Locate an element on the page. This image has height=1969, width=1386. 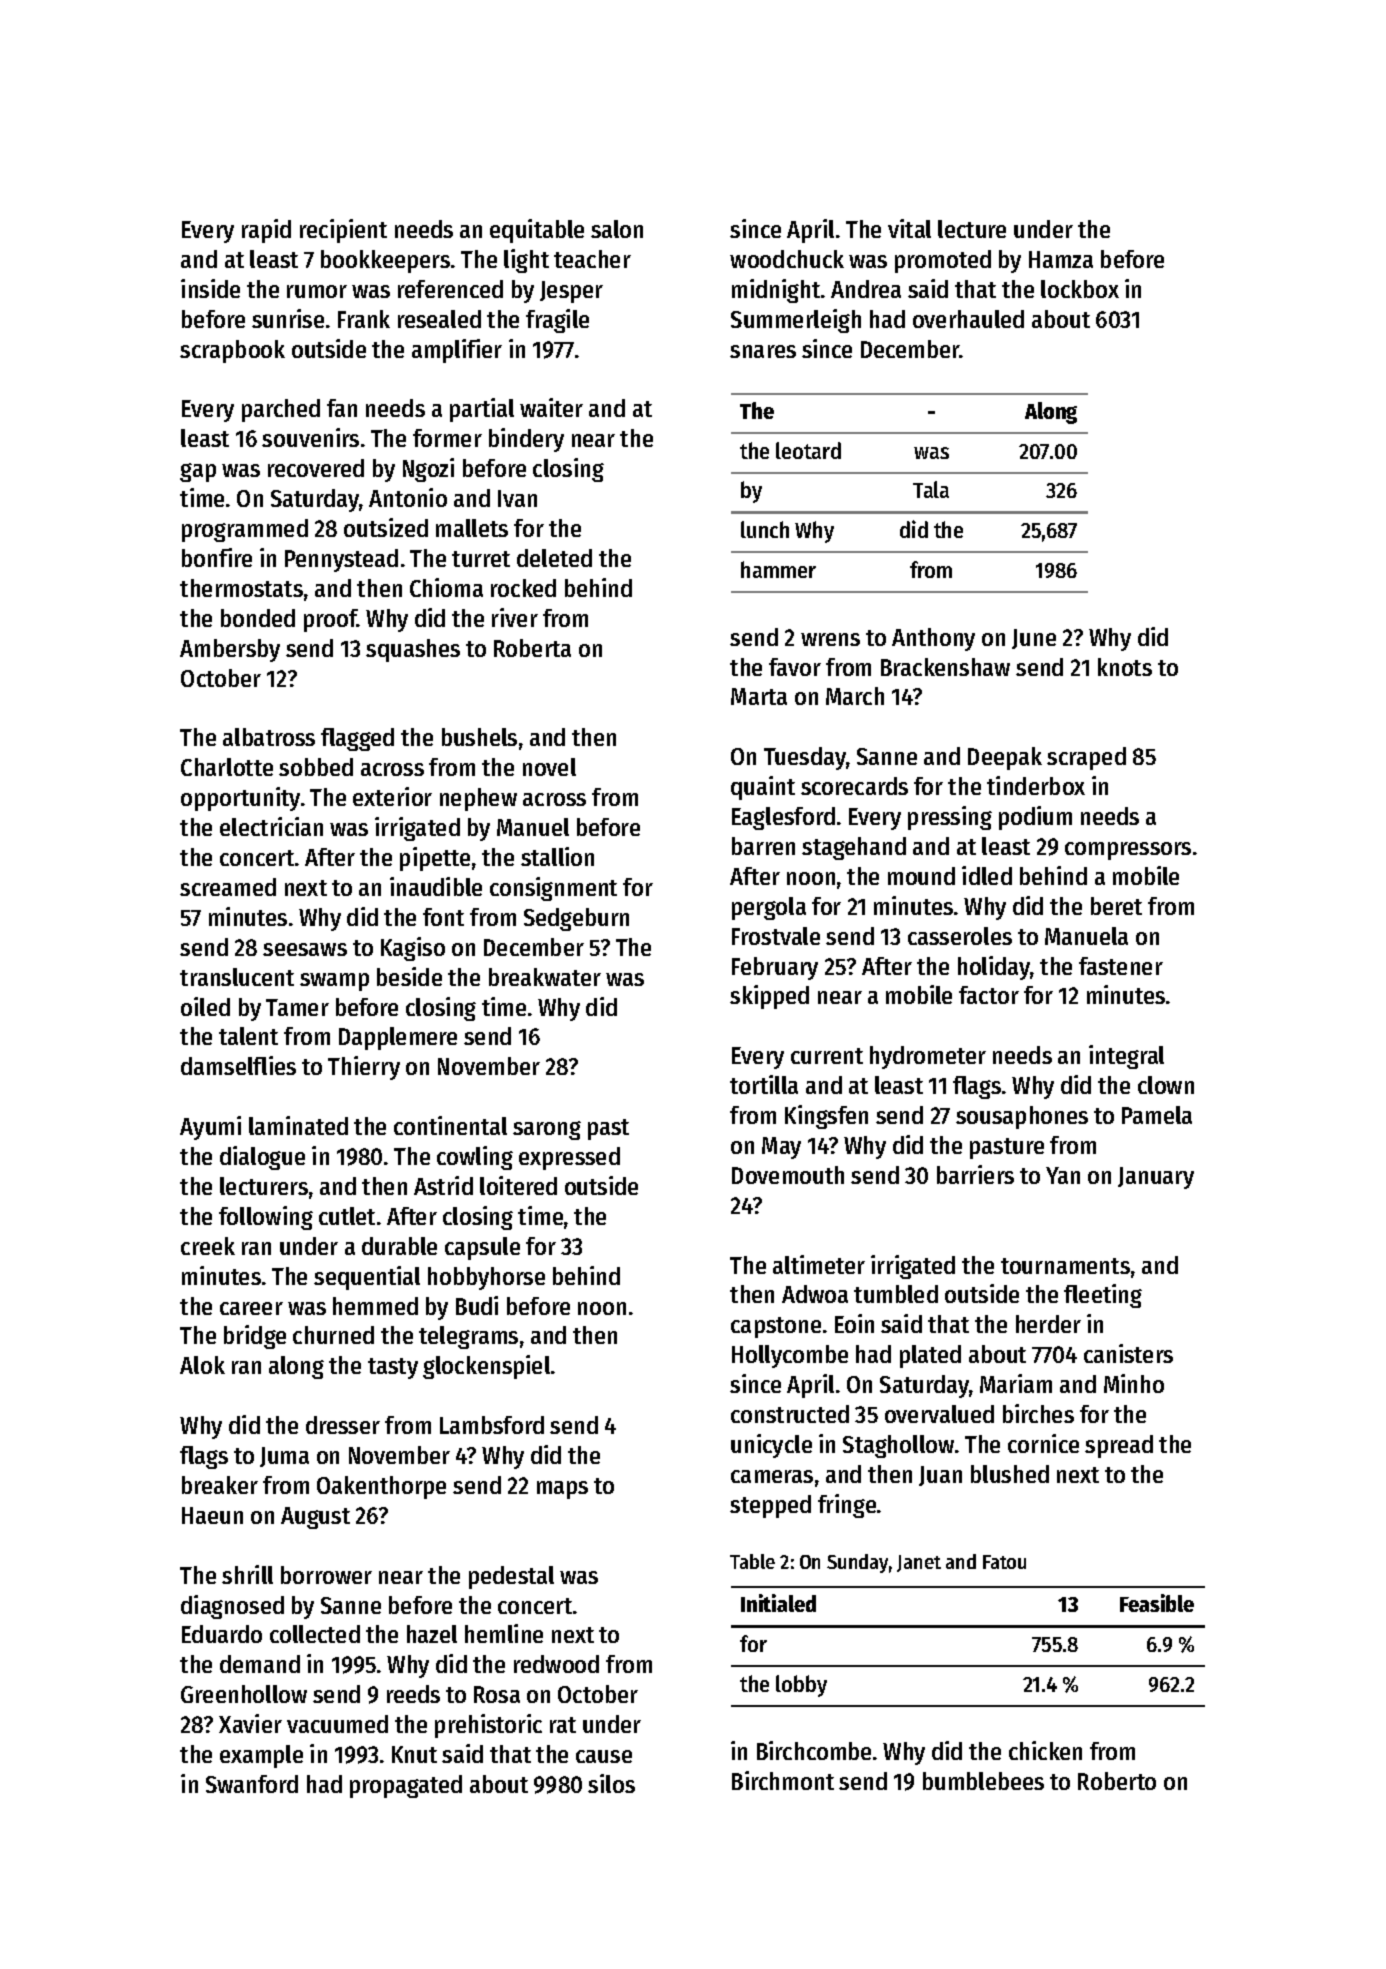
cornice is located at coordinates (1043, 1443).
